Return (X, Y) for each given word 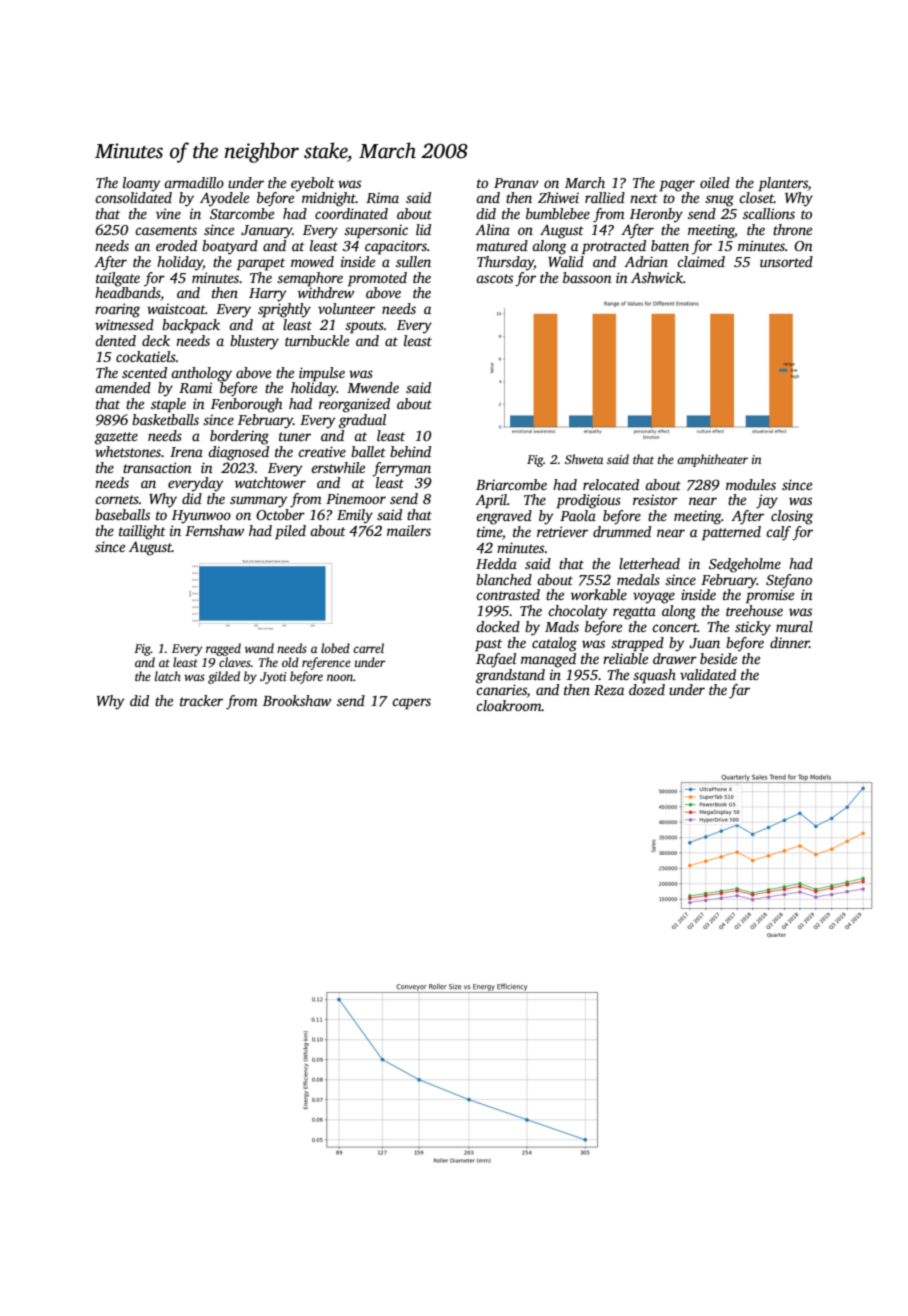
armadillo (194, 182)
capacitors (396, 247)
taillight (142, 532)
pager (677, 186)
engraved (504, 517)
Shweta (584, 459)
